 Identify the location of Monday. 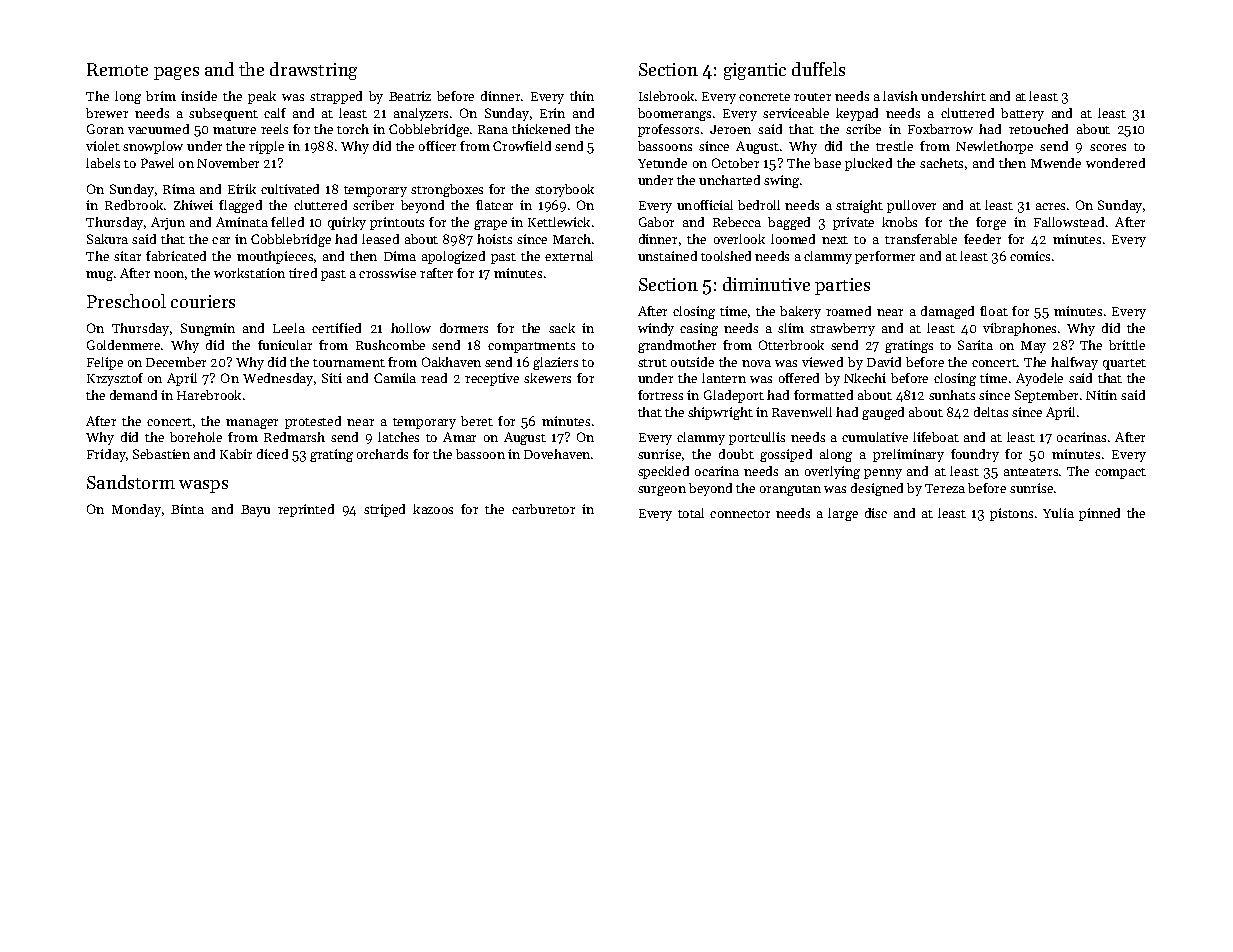
(136, 510).
